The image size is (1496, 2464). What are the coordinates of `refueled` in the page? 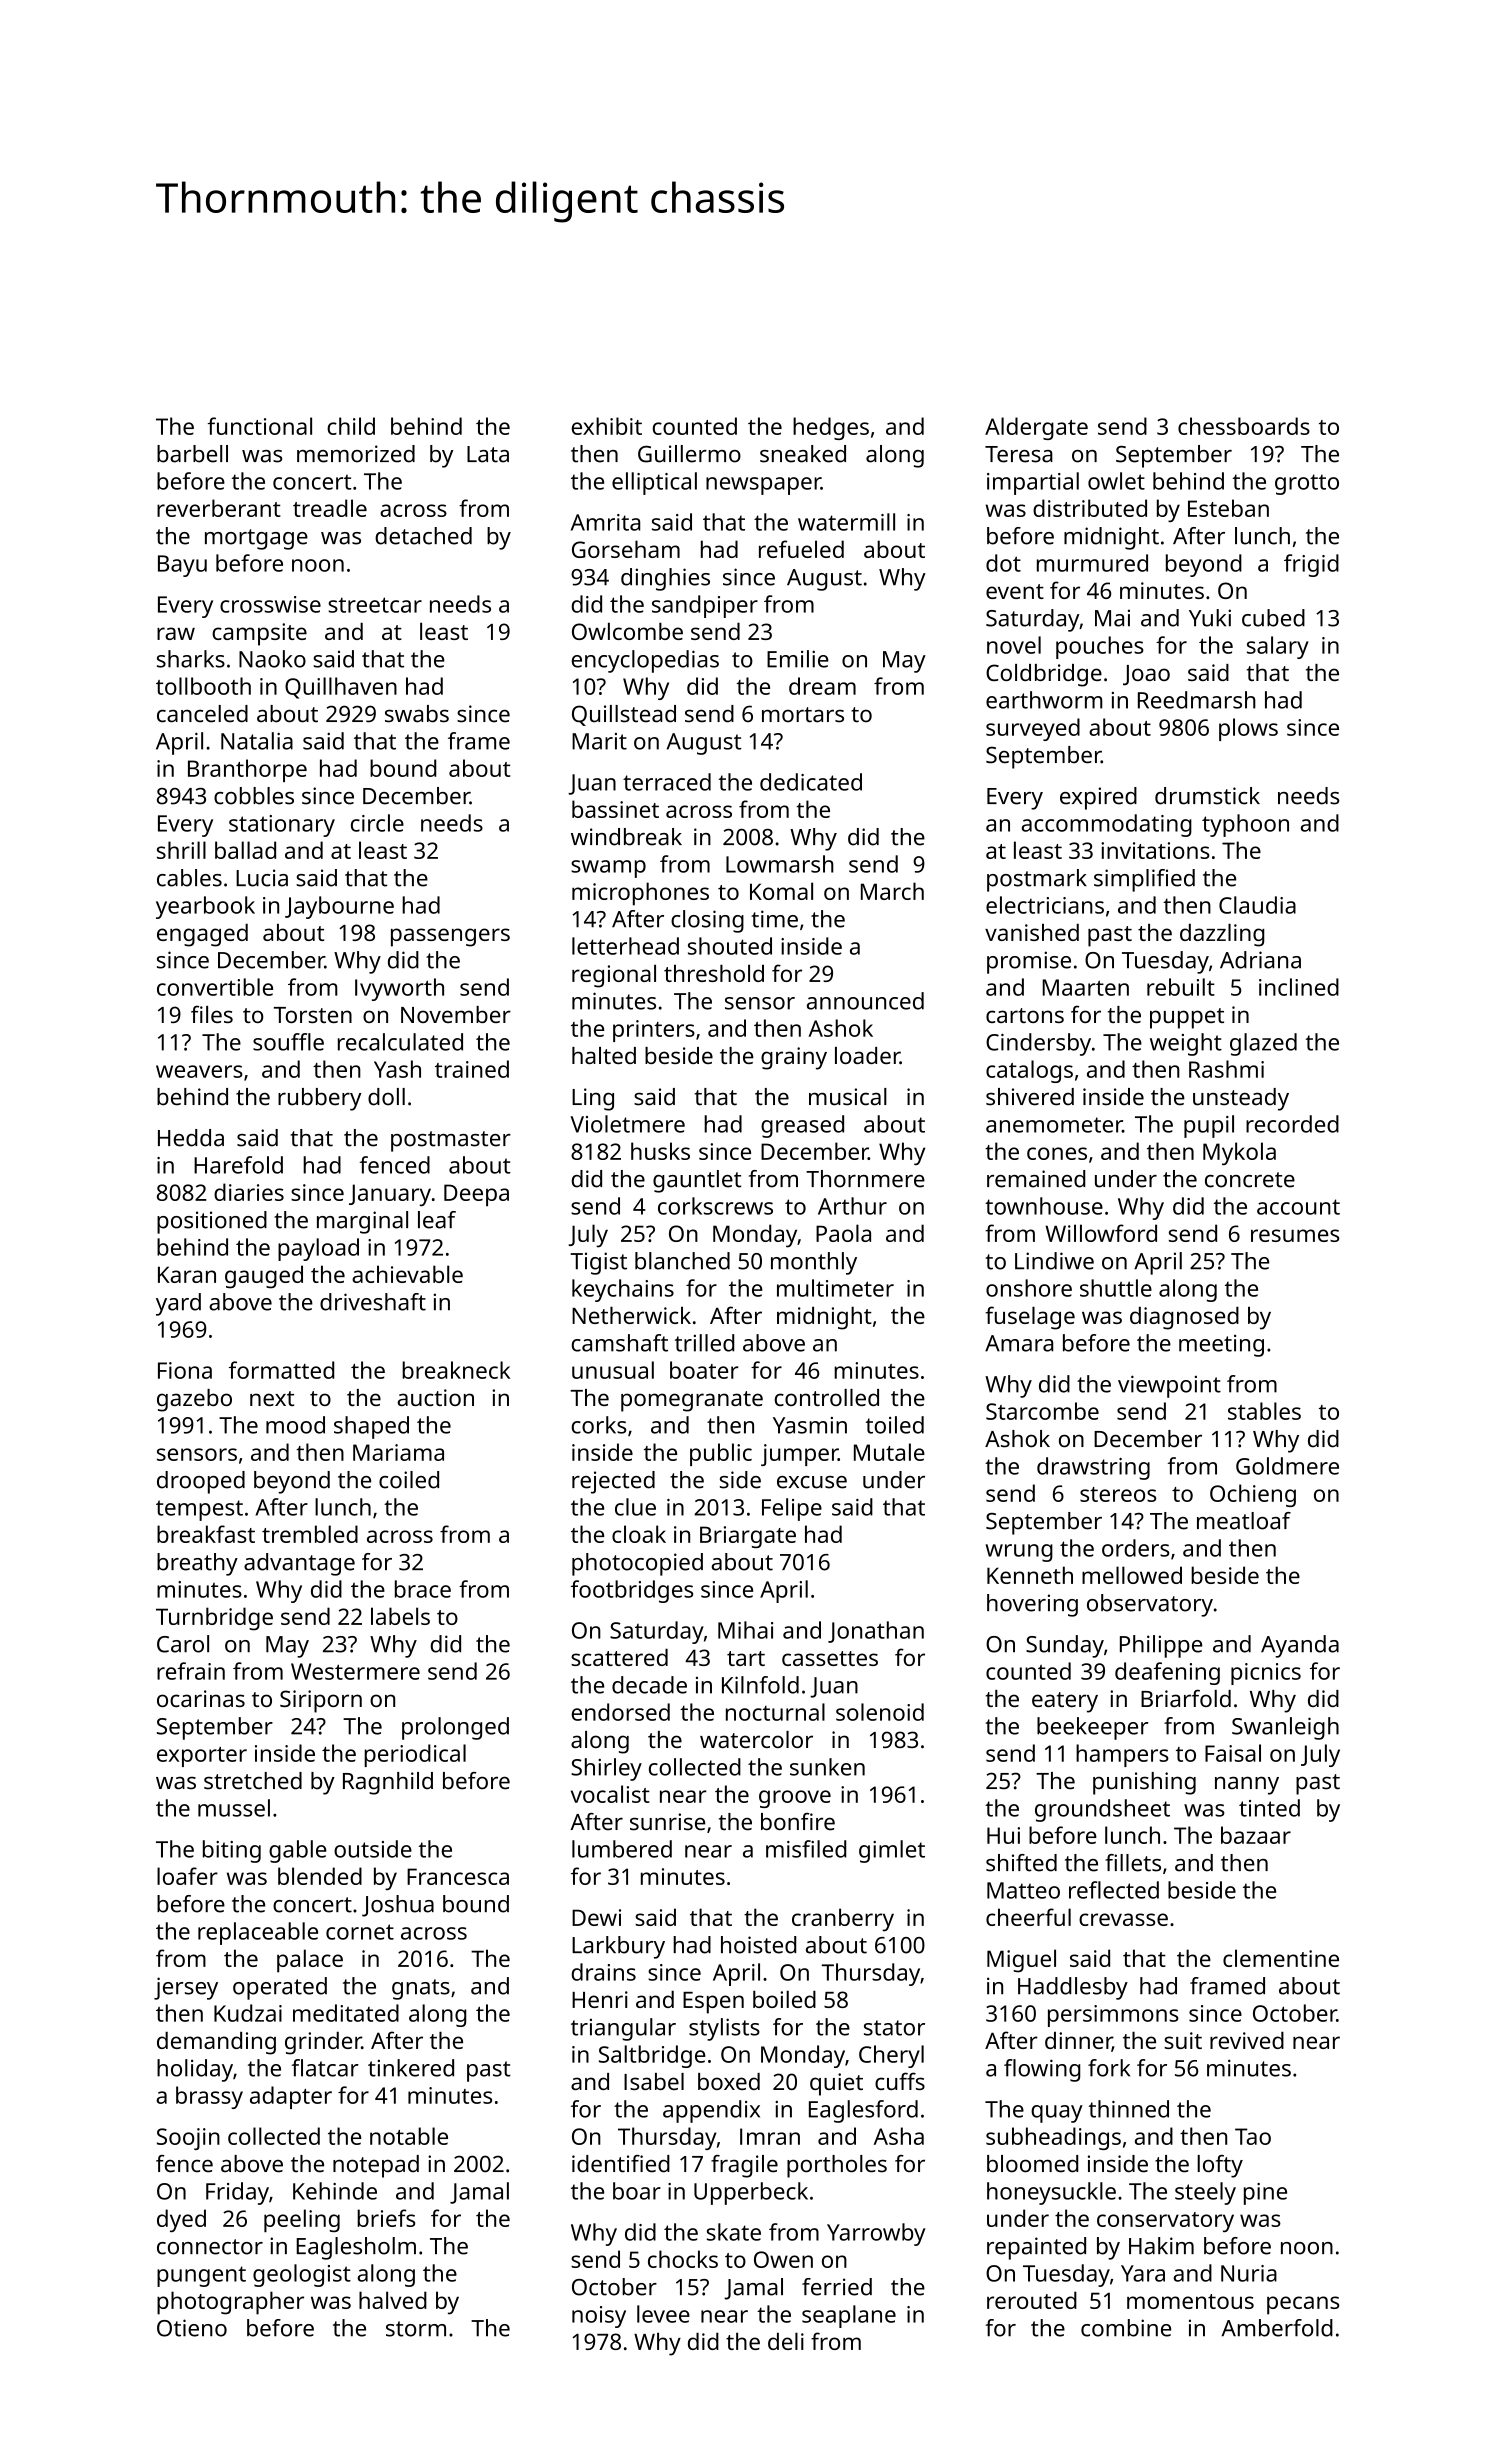 It's located at (801, 549).
